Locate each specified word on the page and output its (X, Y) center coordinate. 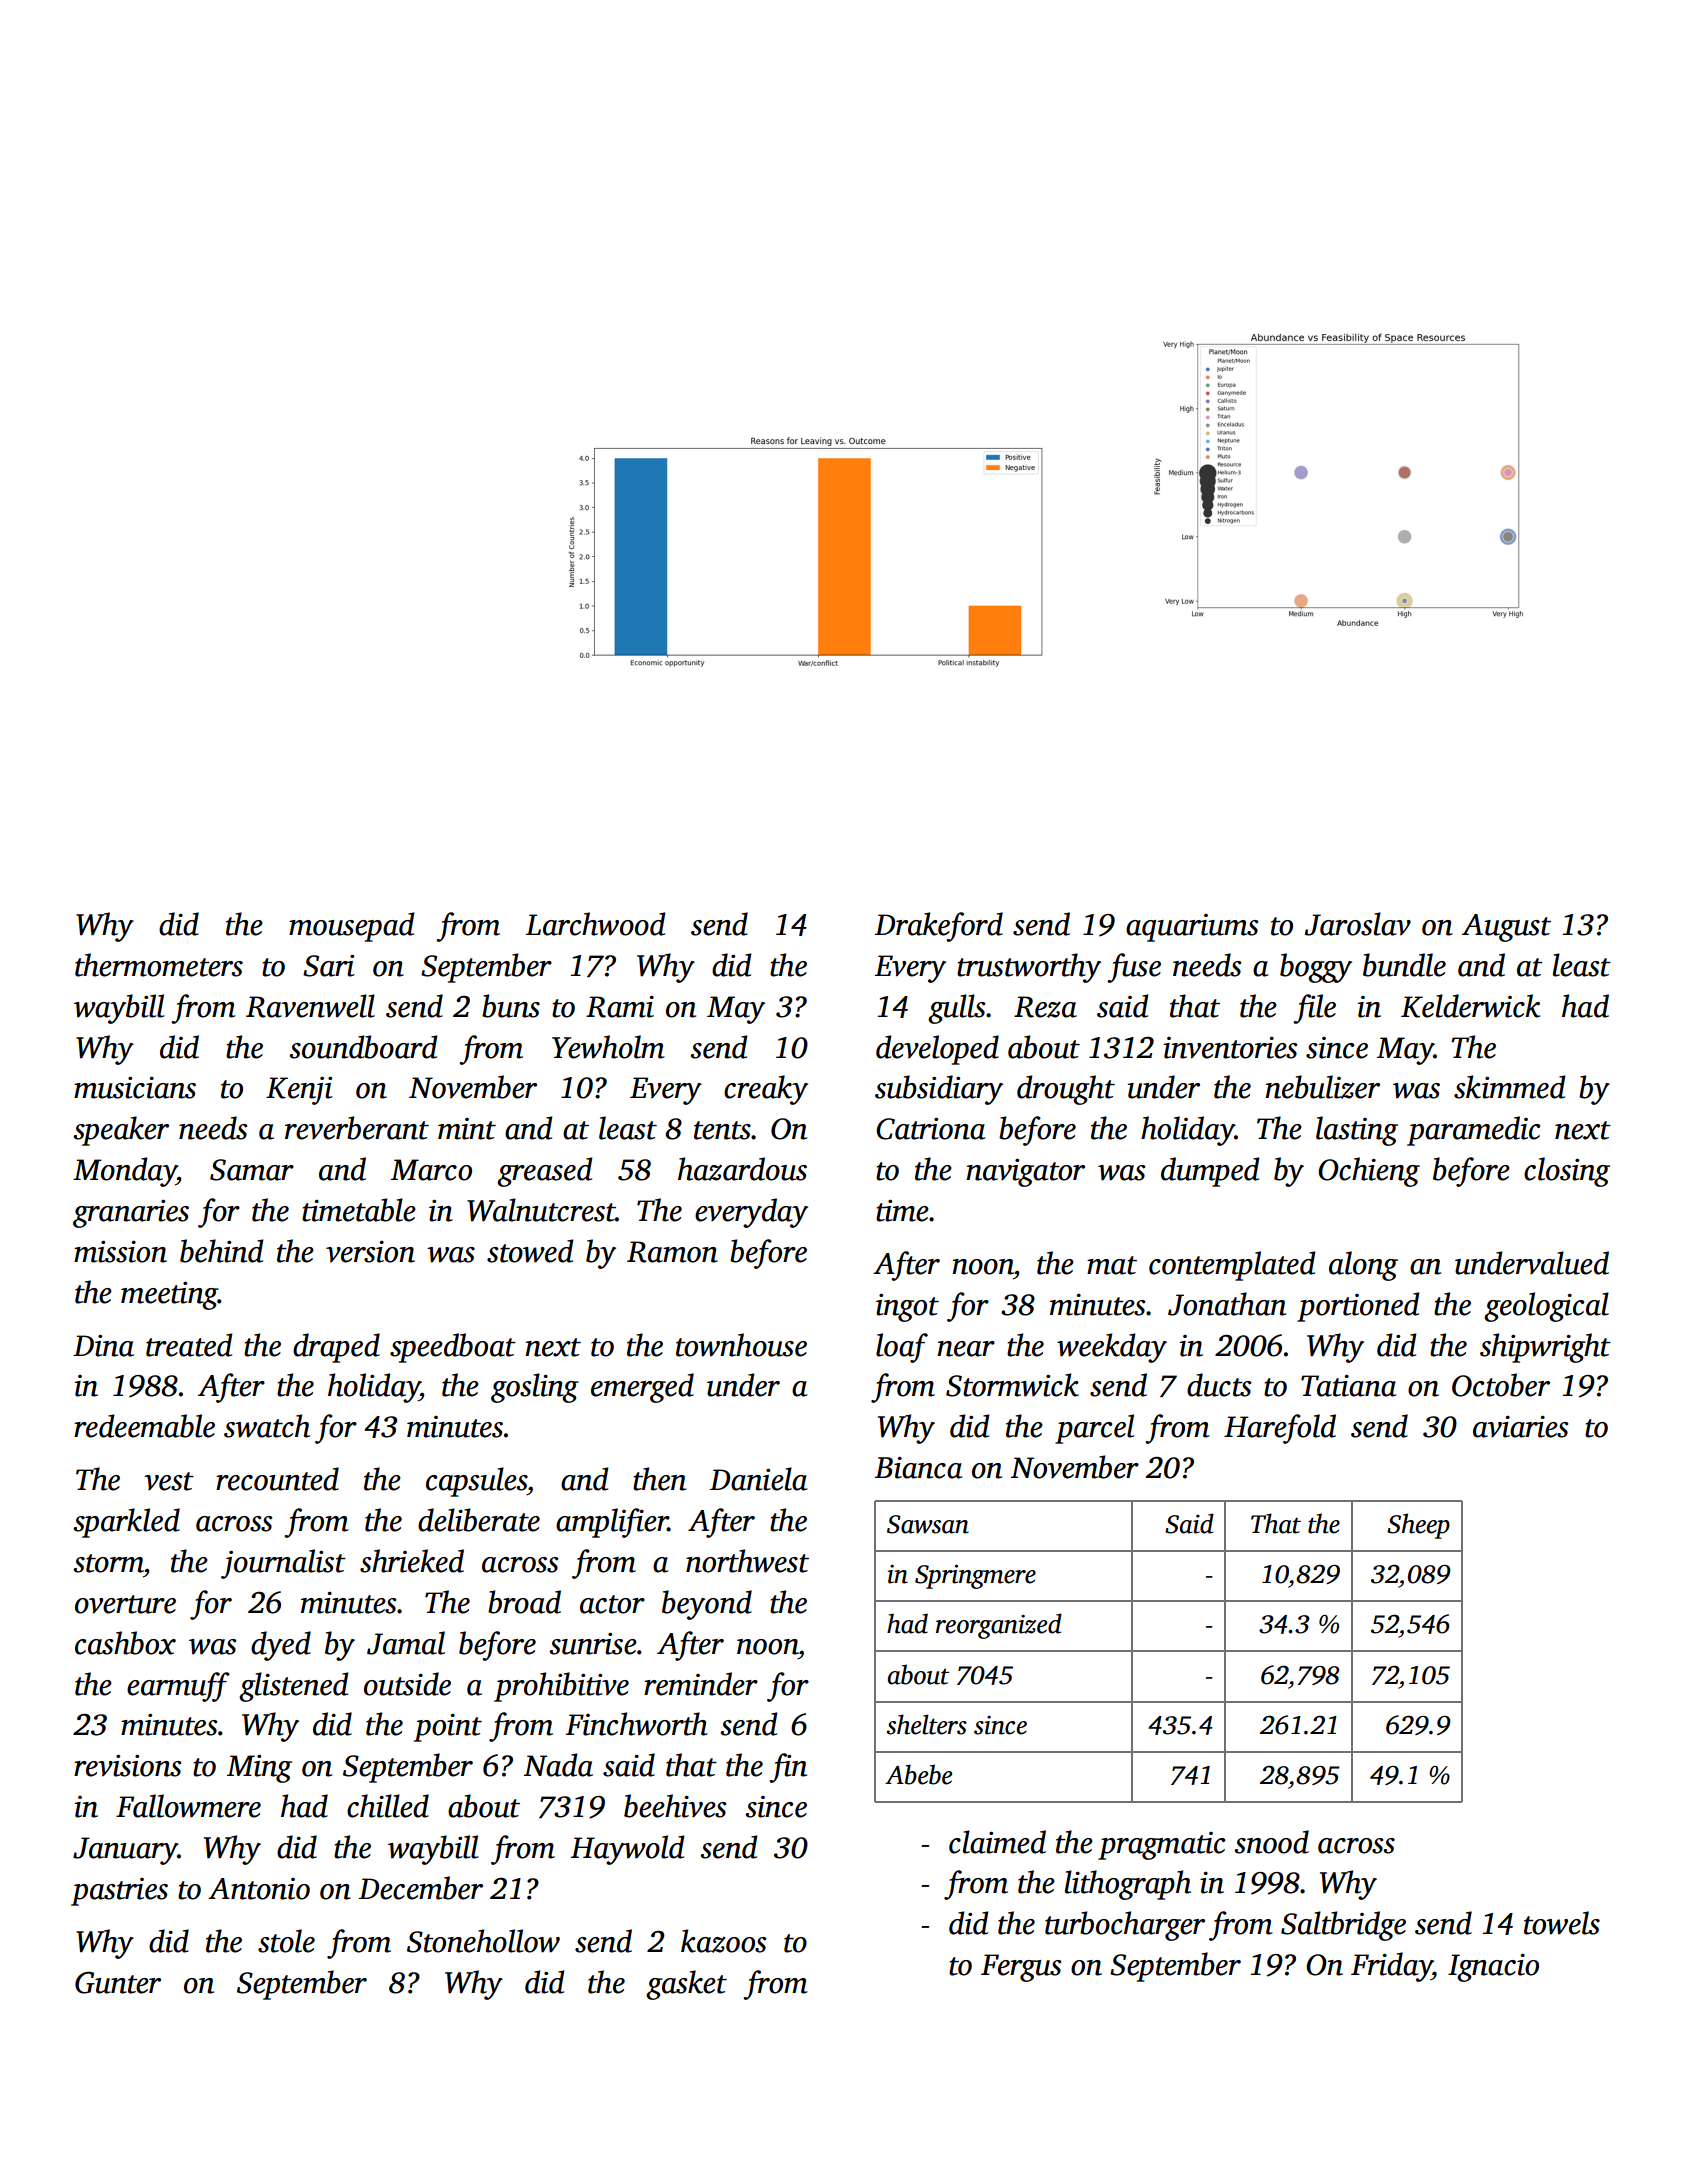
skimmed (1510, 1087)
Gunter (118, 1982)
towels (1562, 1923)
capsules (476, 1482)
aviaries (1520, 1427)
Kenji (299, 1091)
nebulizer (1322, 1087)
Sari (329, 966)
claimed (997, 1842)
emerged (642, 1388)
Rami (620, 1007)
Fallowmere (188, 1806)
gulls (956, 1009)
